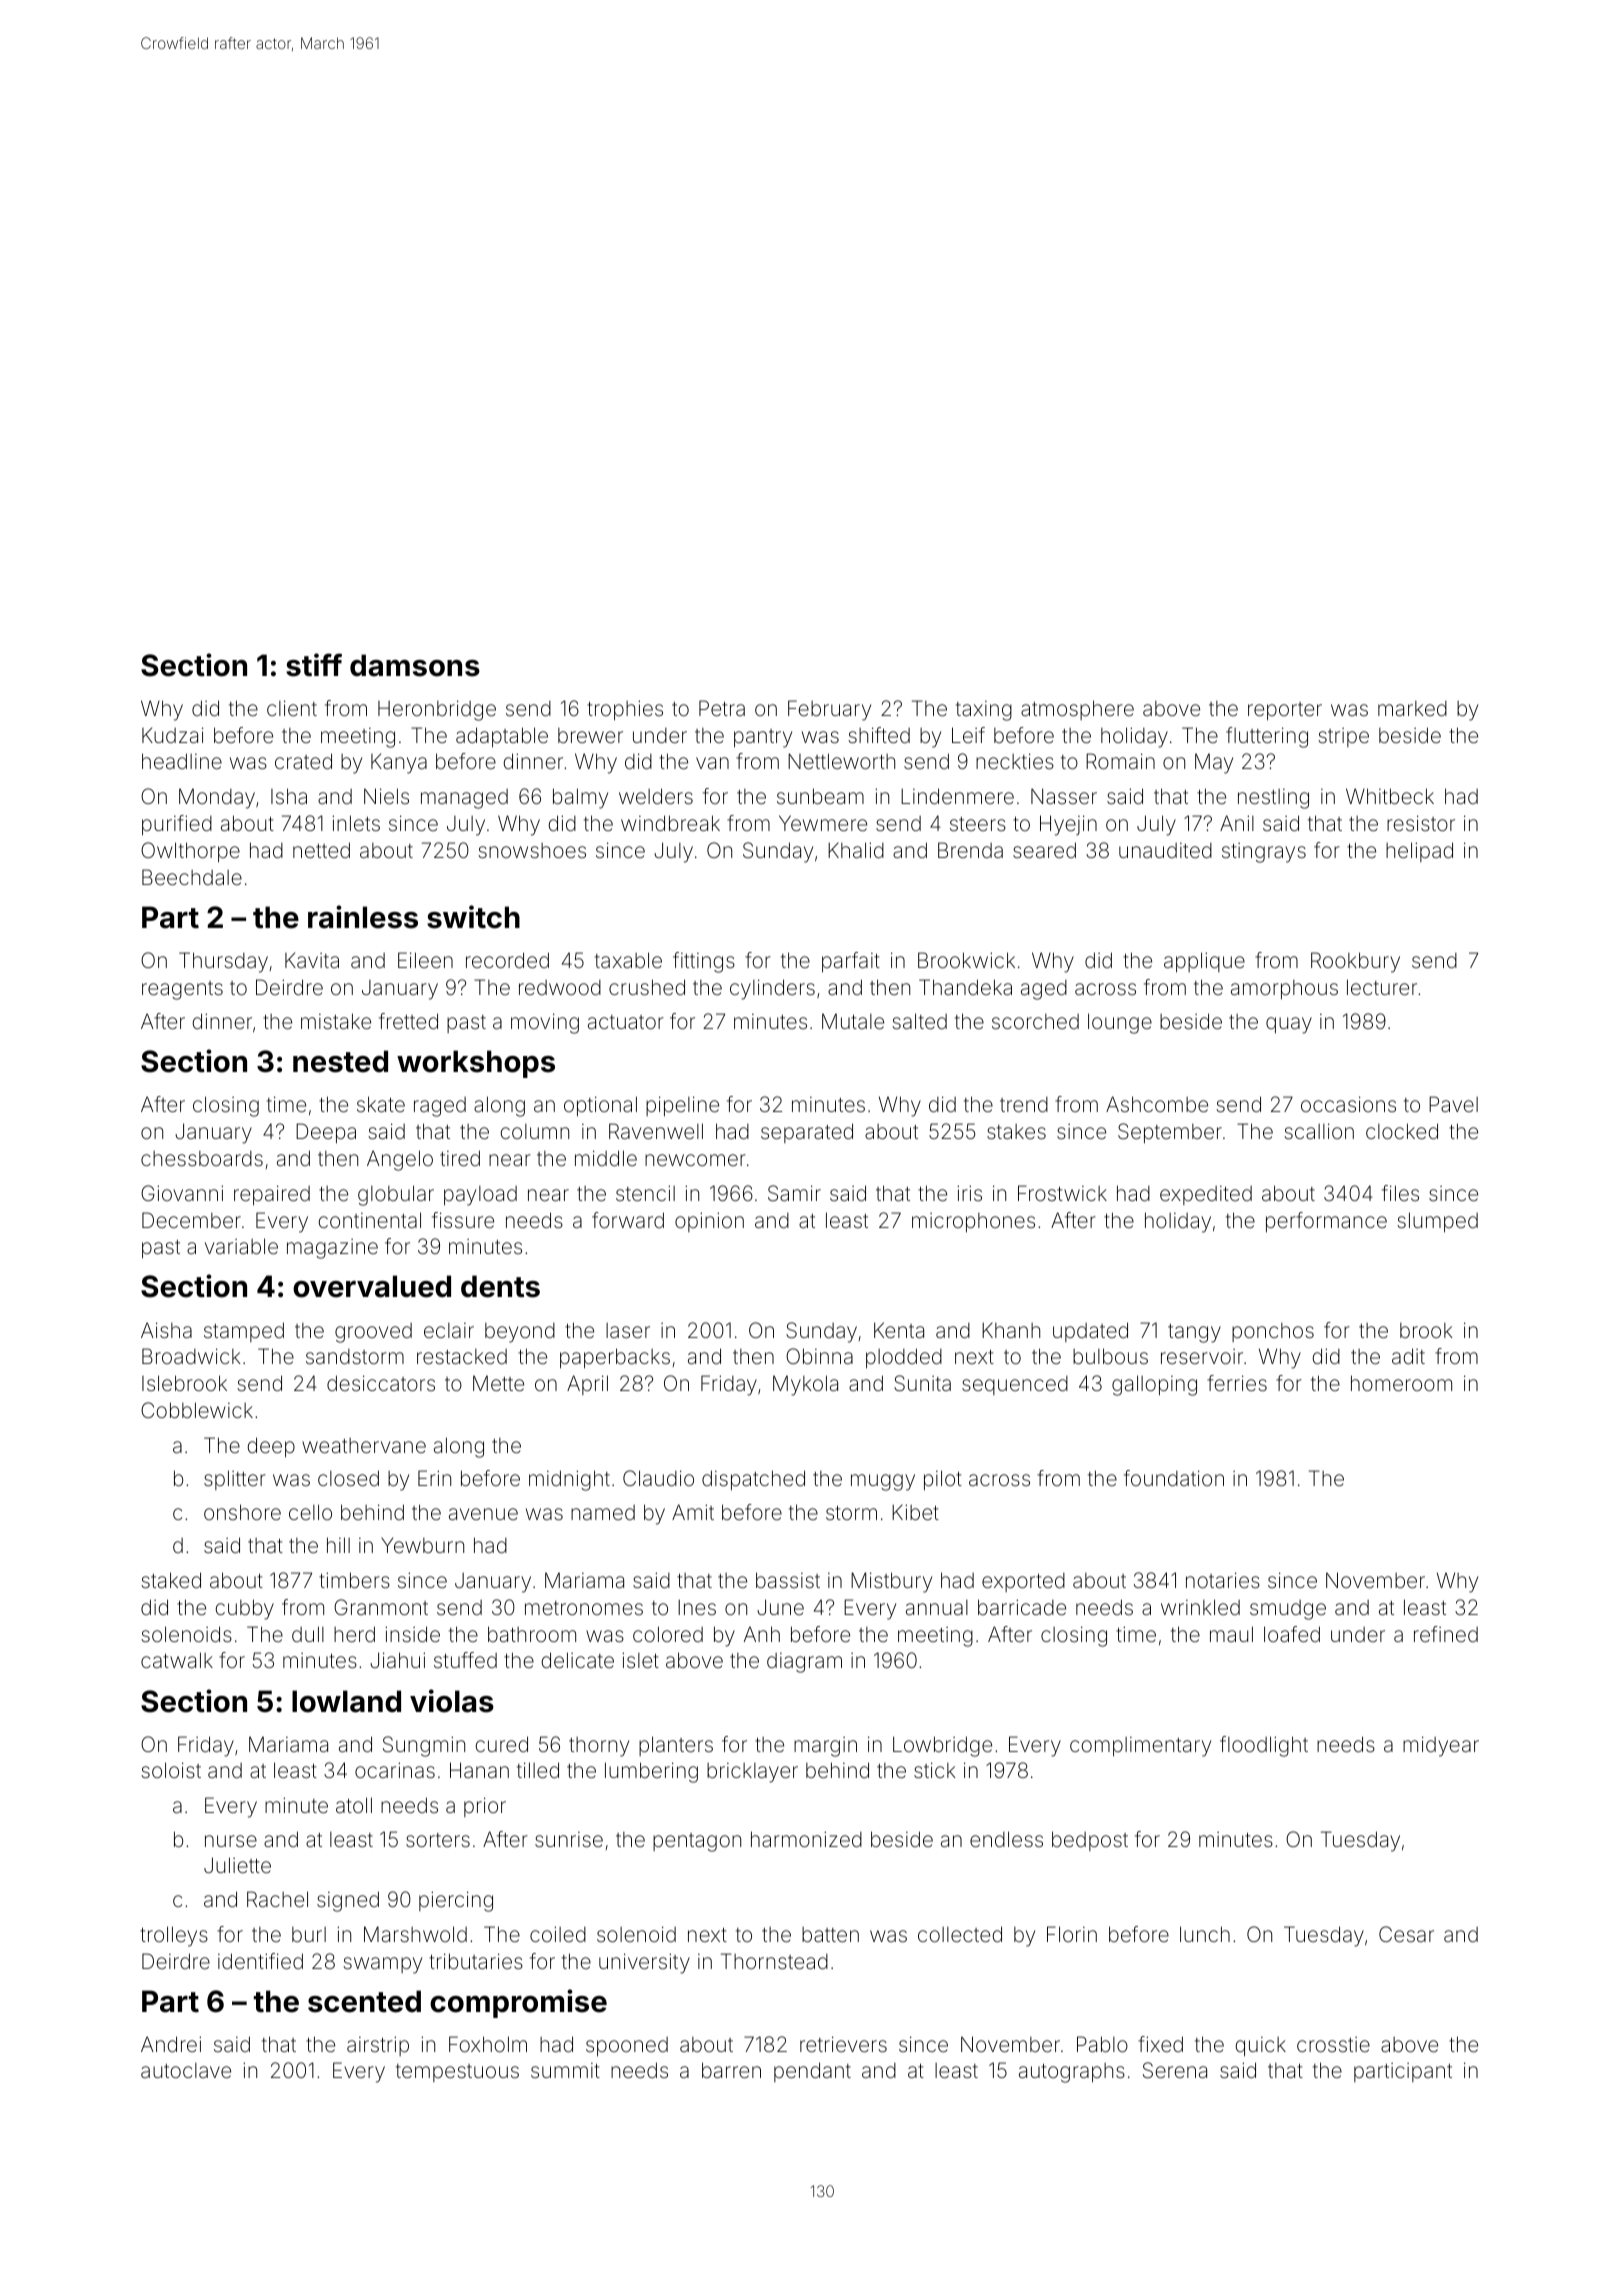  What do you see at coordinates (1285, 711) in the screenshot?
I see `reporter` at bounding box center [1285, 711].
